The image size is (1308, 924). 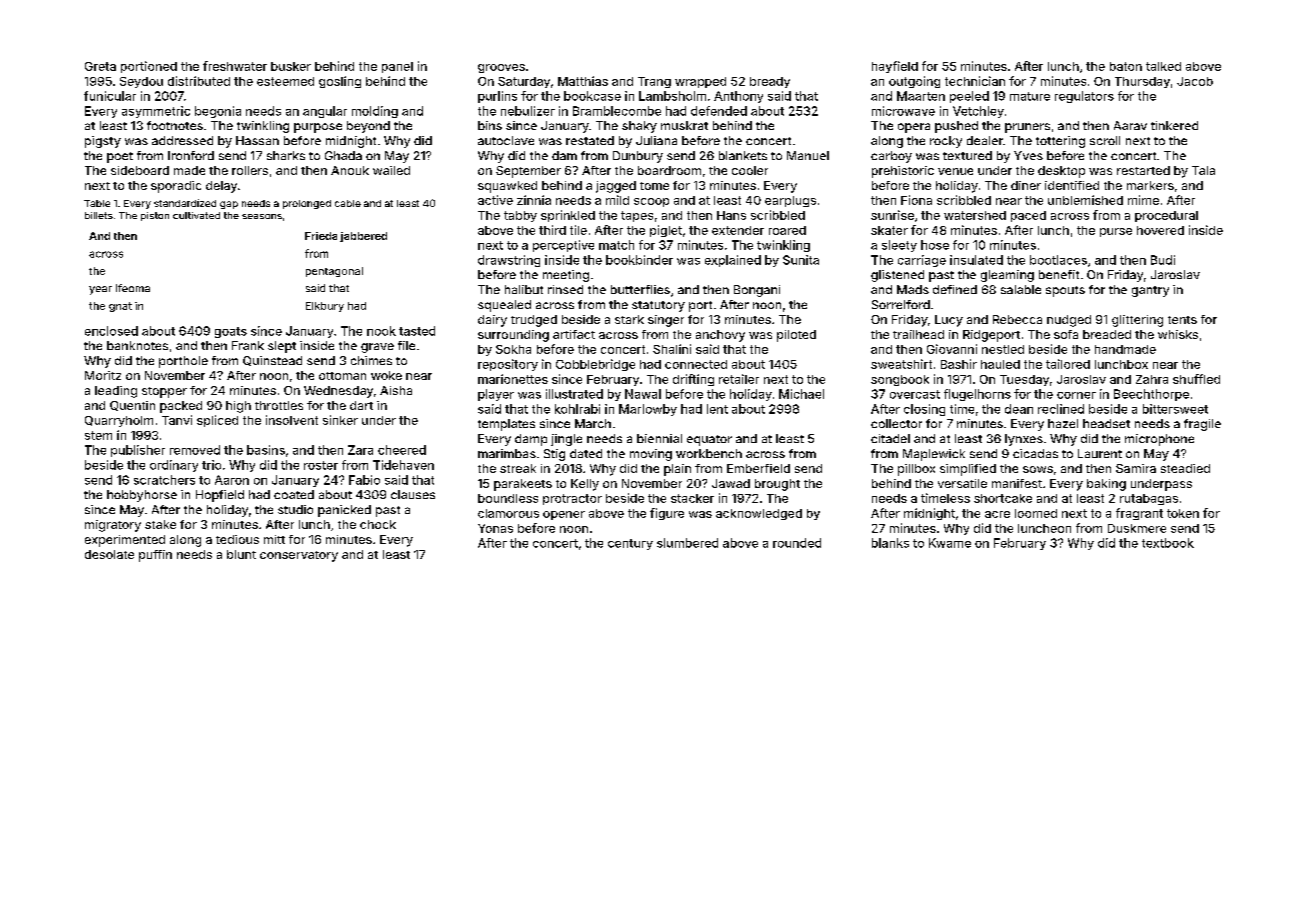 I want to click on Elkbury, so click(x=325, y=307).
